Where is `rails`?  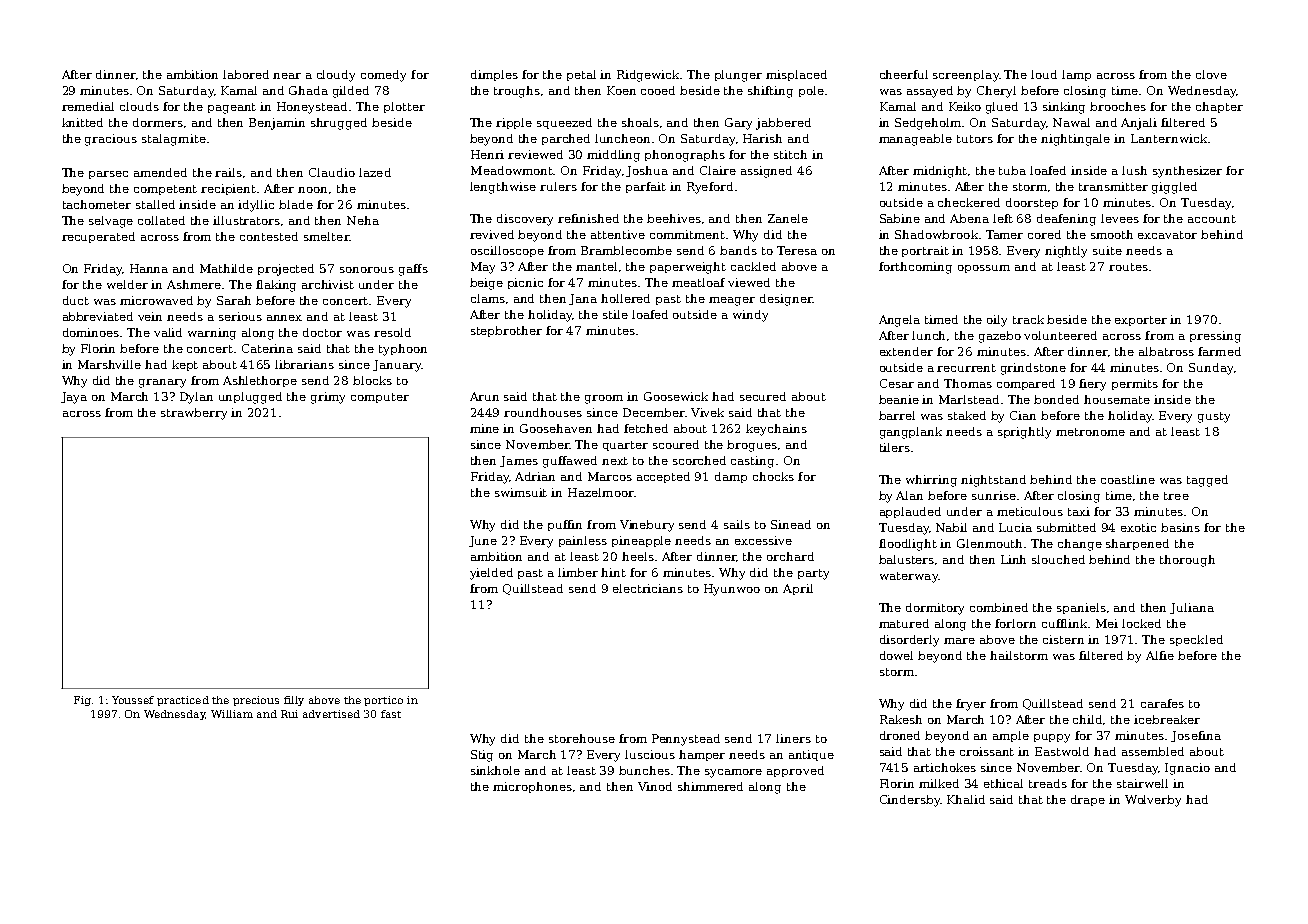 rails is located at coordinates (228, 172).
